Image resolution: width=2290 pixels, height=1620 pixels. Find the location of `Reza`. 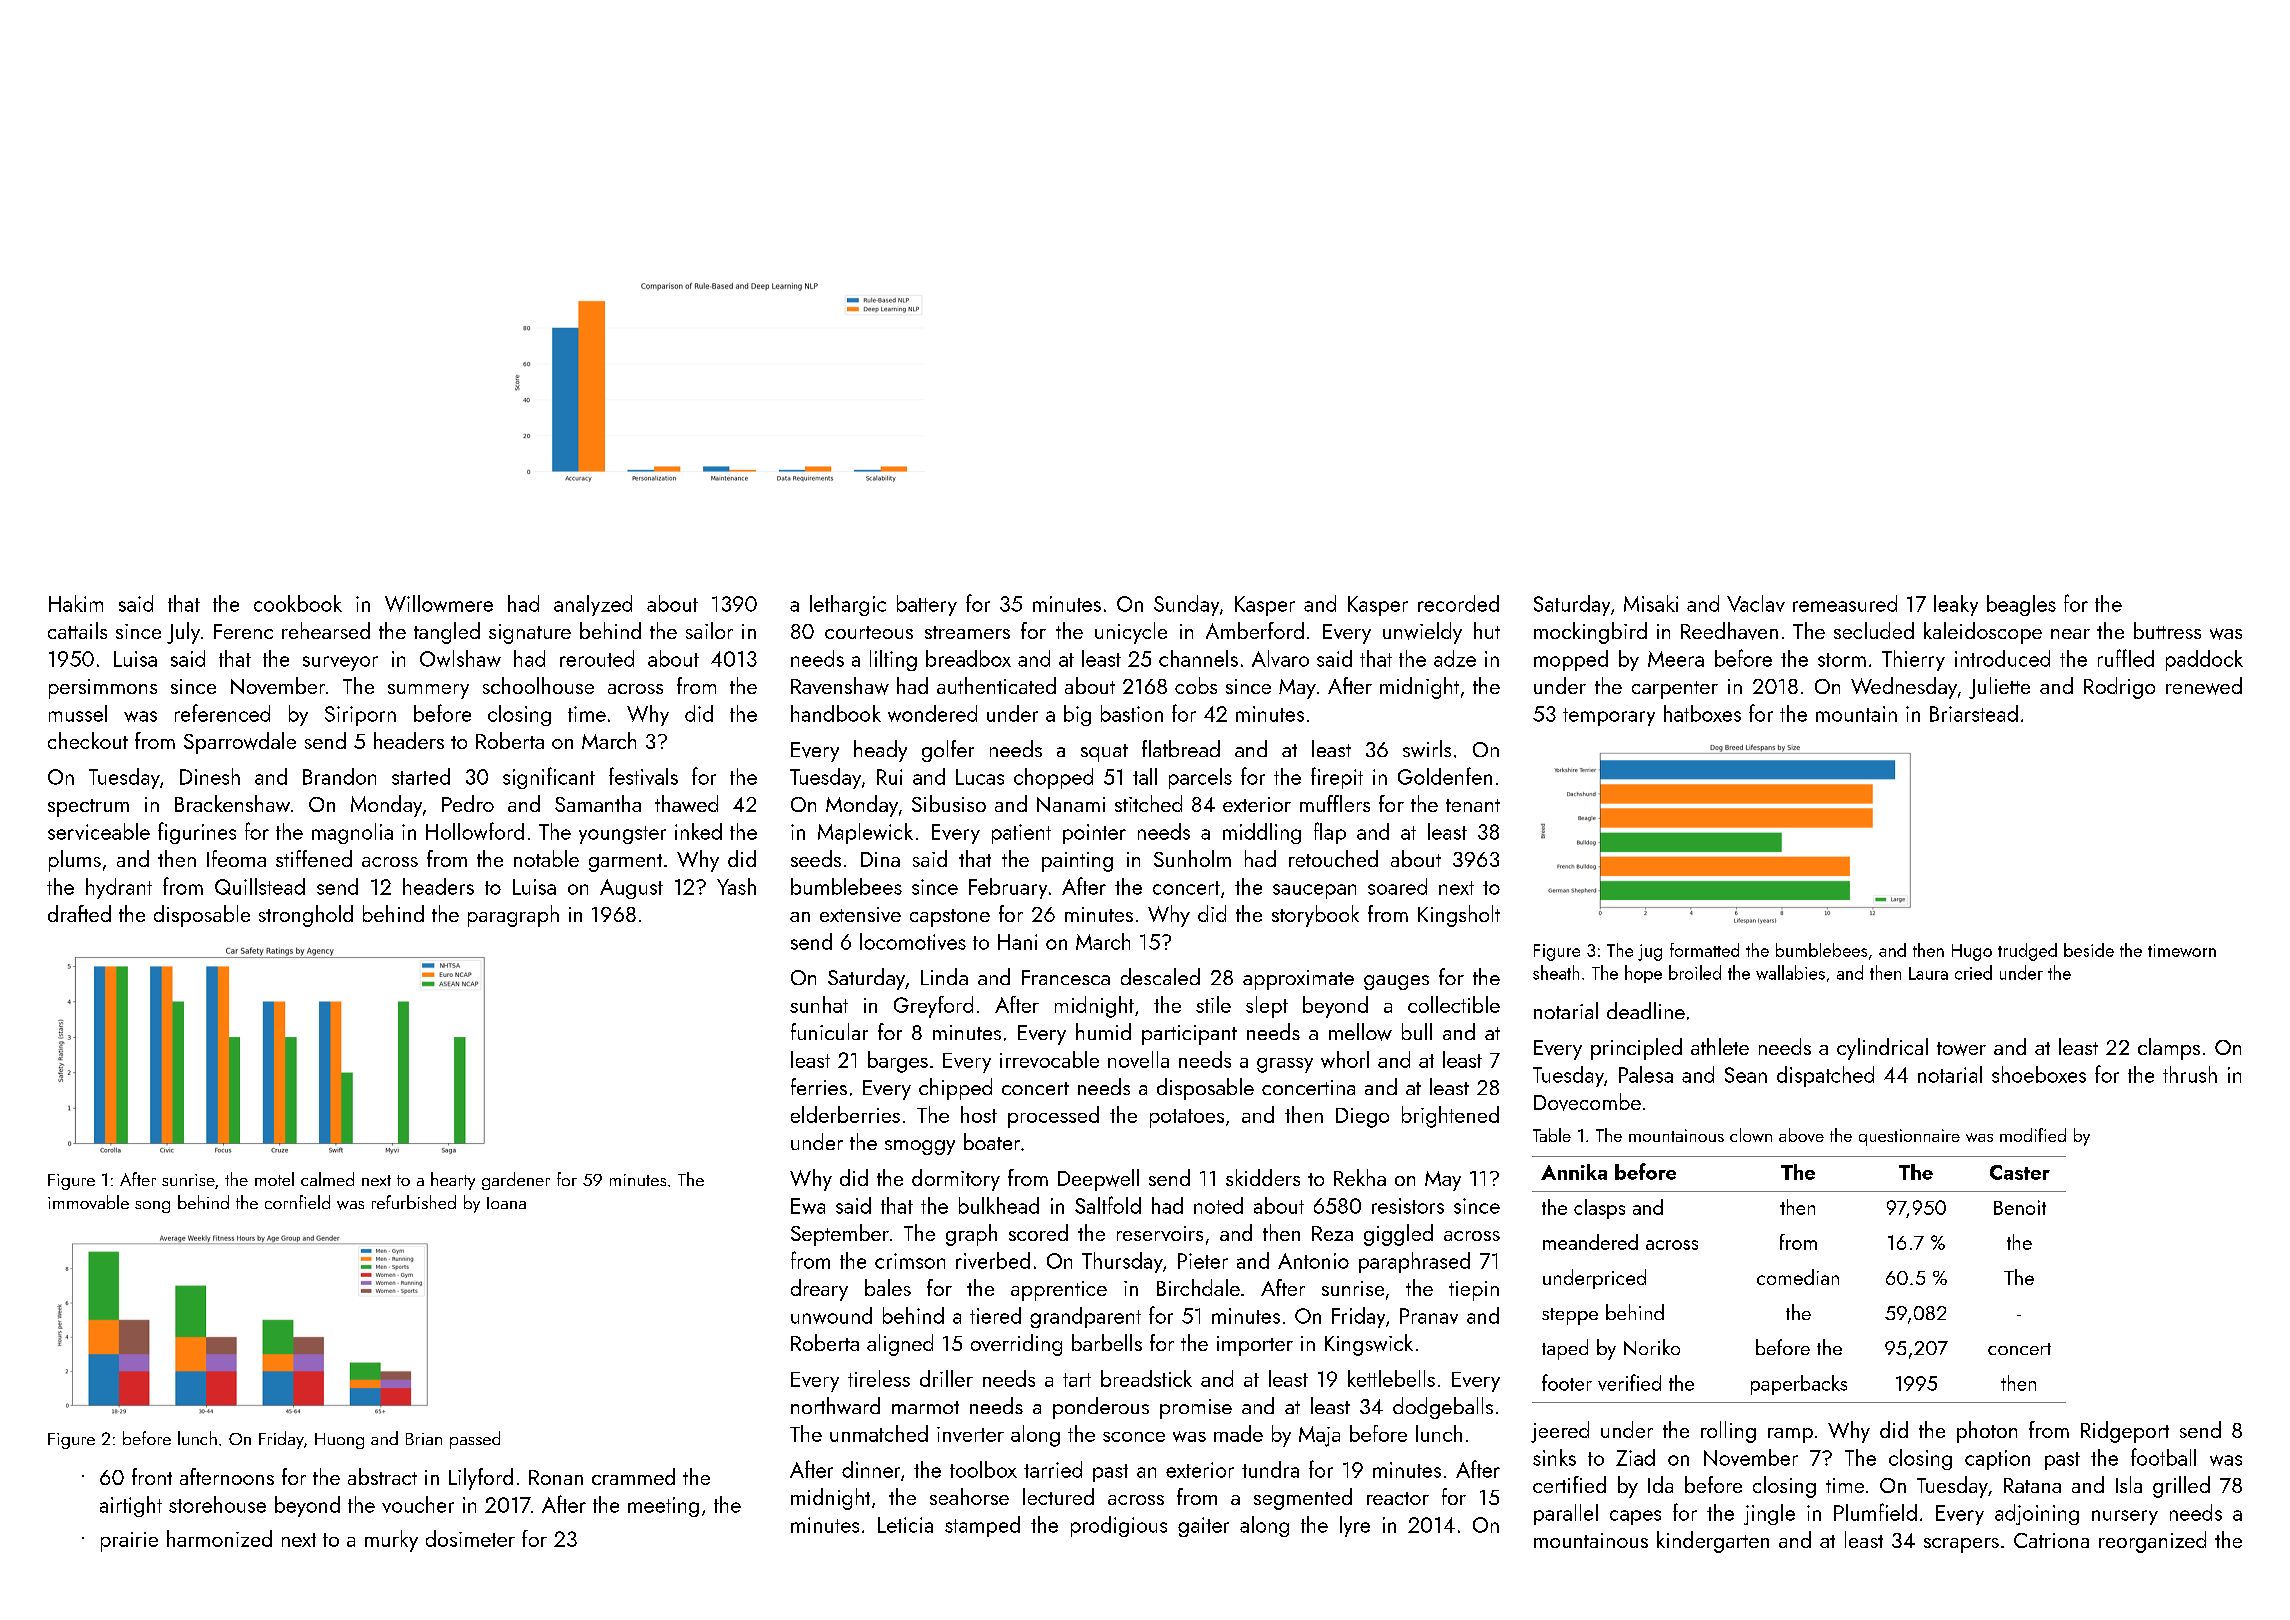

Reza is located at coordinates (1332, 1233).
